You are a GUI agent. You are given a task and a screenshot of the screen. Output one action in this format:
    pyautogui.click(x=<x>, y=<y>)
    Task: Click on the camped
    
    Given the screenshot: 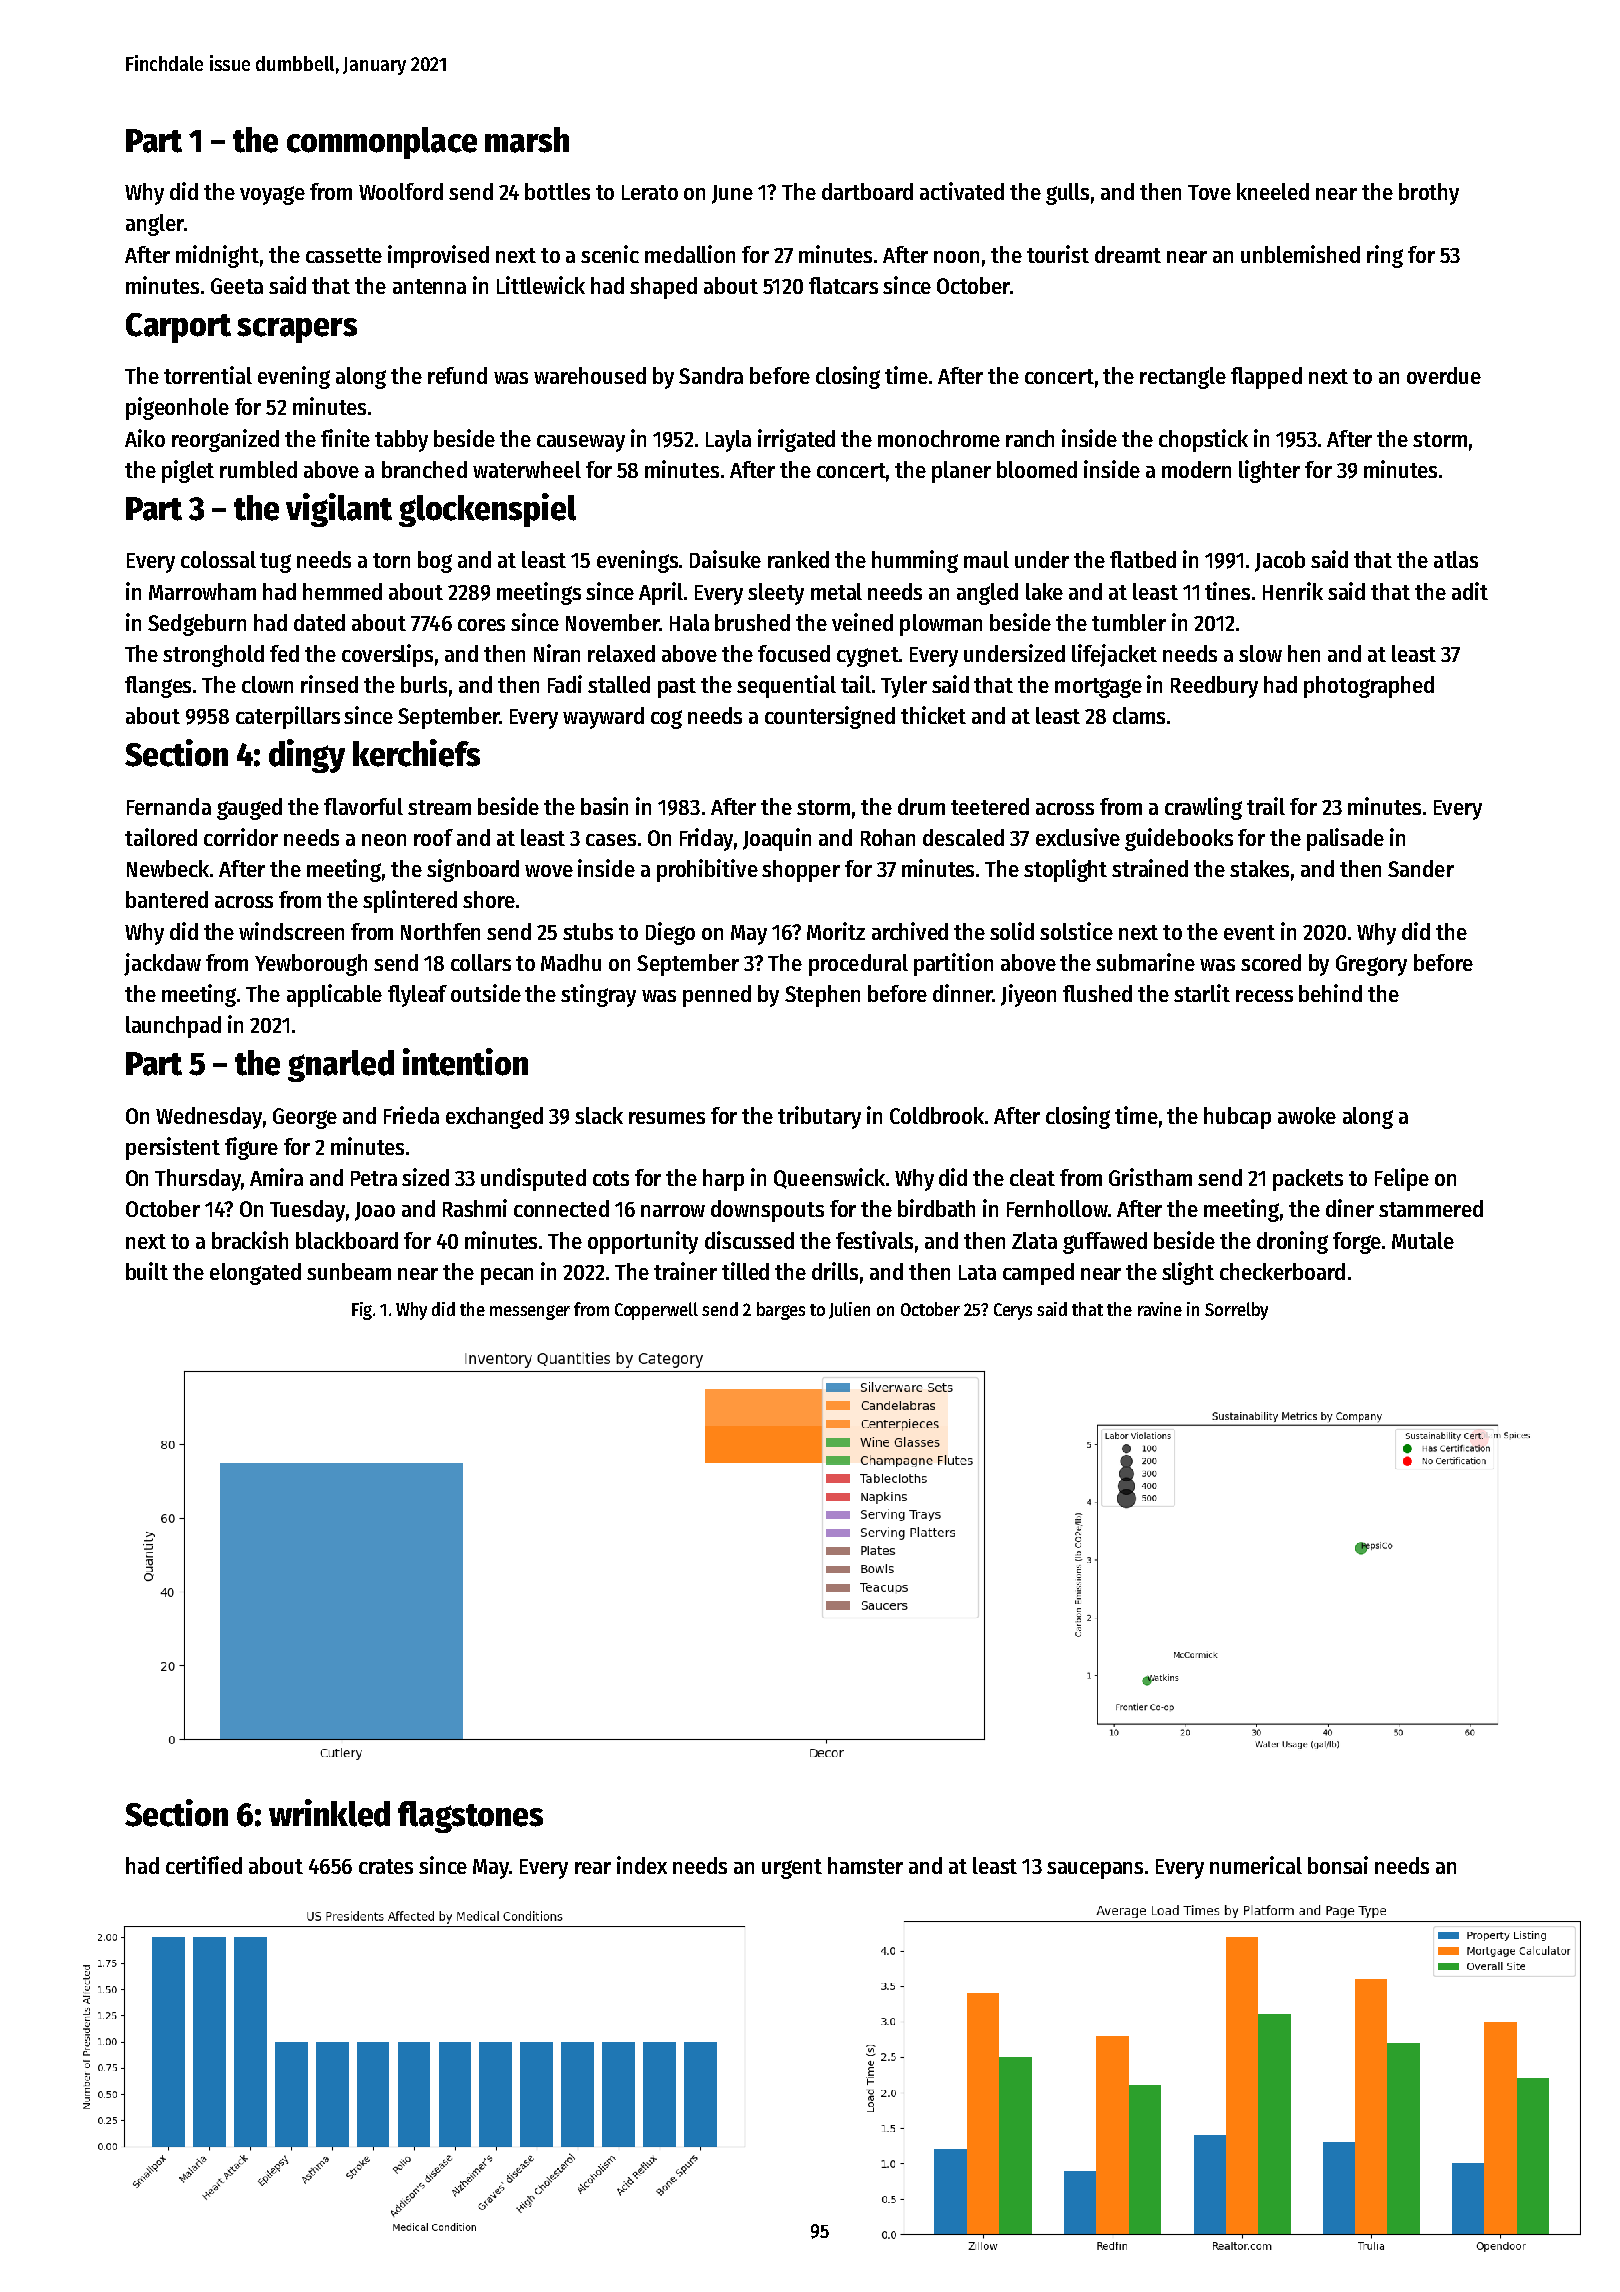 What is the action you would take?
    pyautogui.click(x=1038, y=1274)
